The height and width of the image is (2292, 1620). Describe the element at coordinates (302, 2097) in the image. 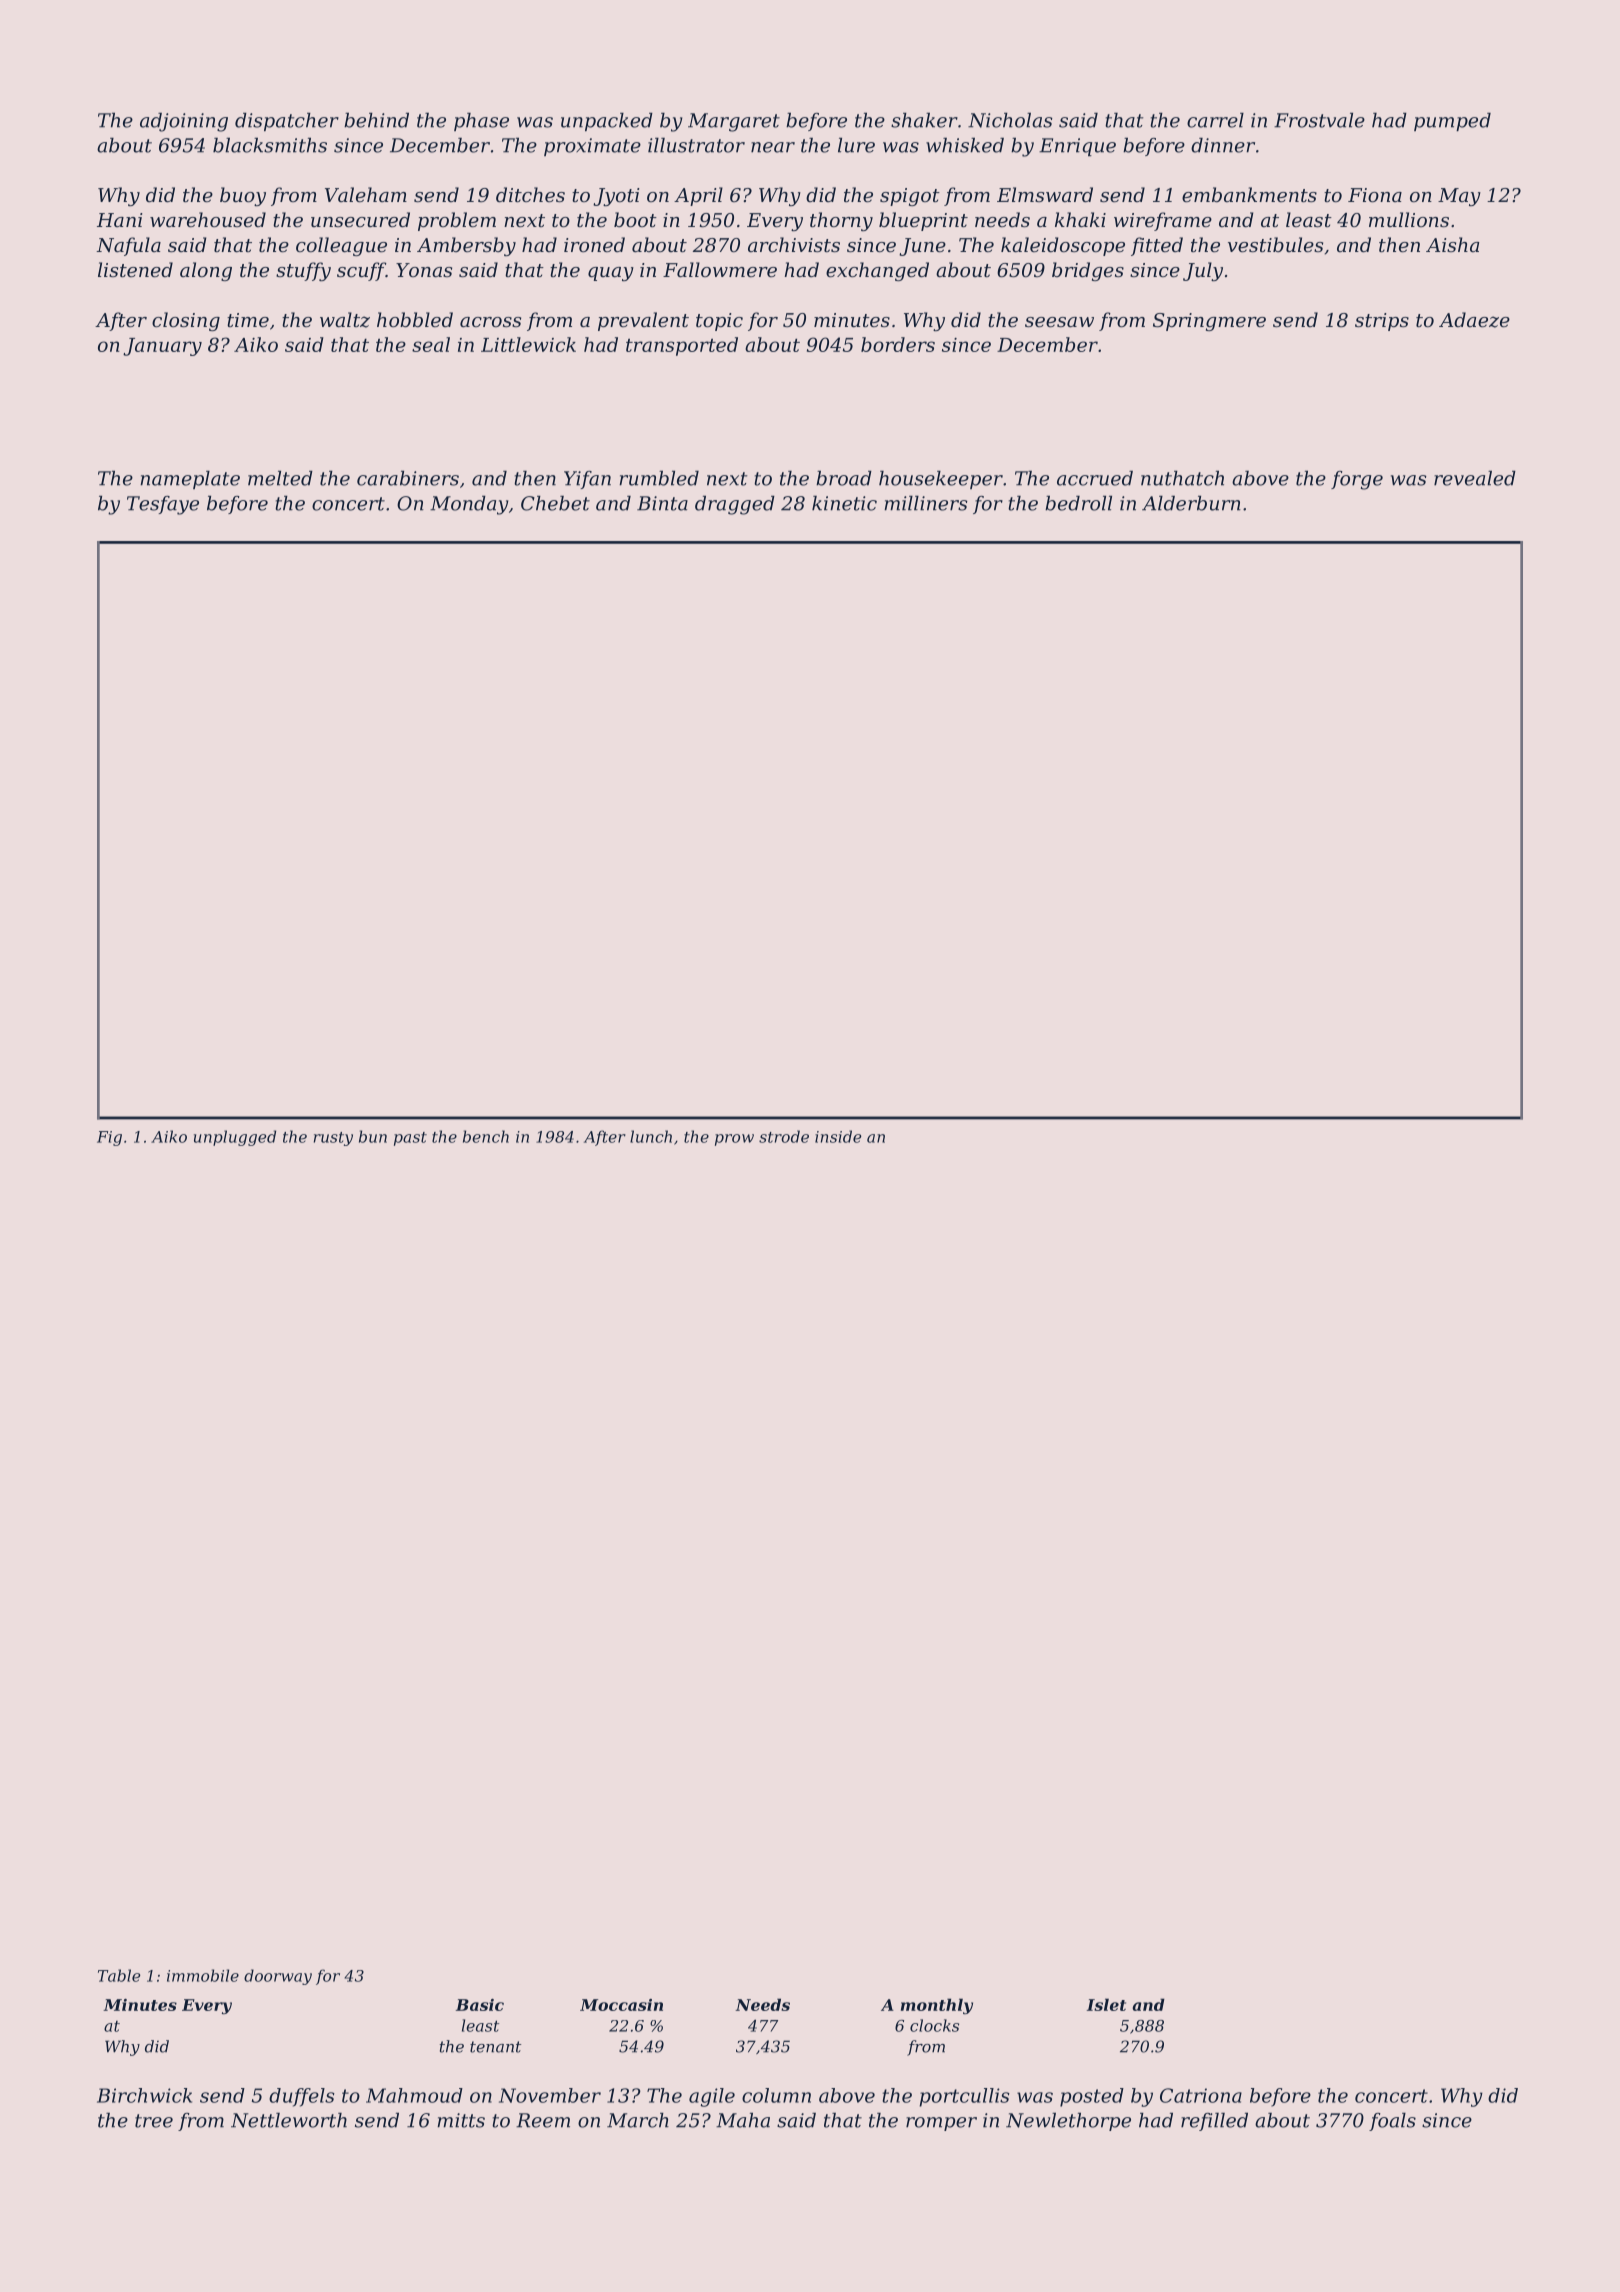

I see `duffels` at that location.
